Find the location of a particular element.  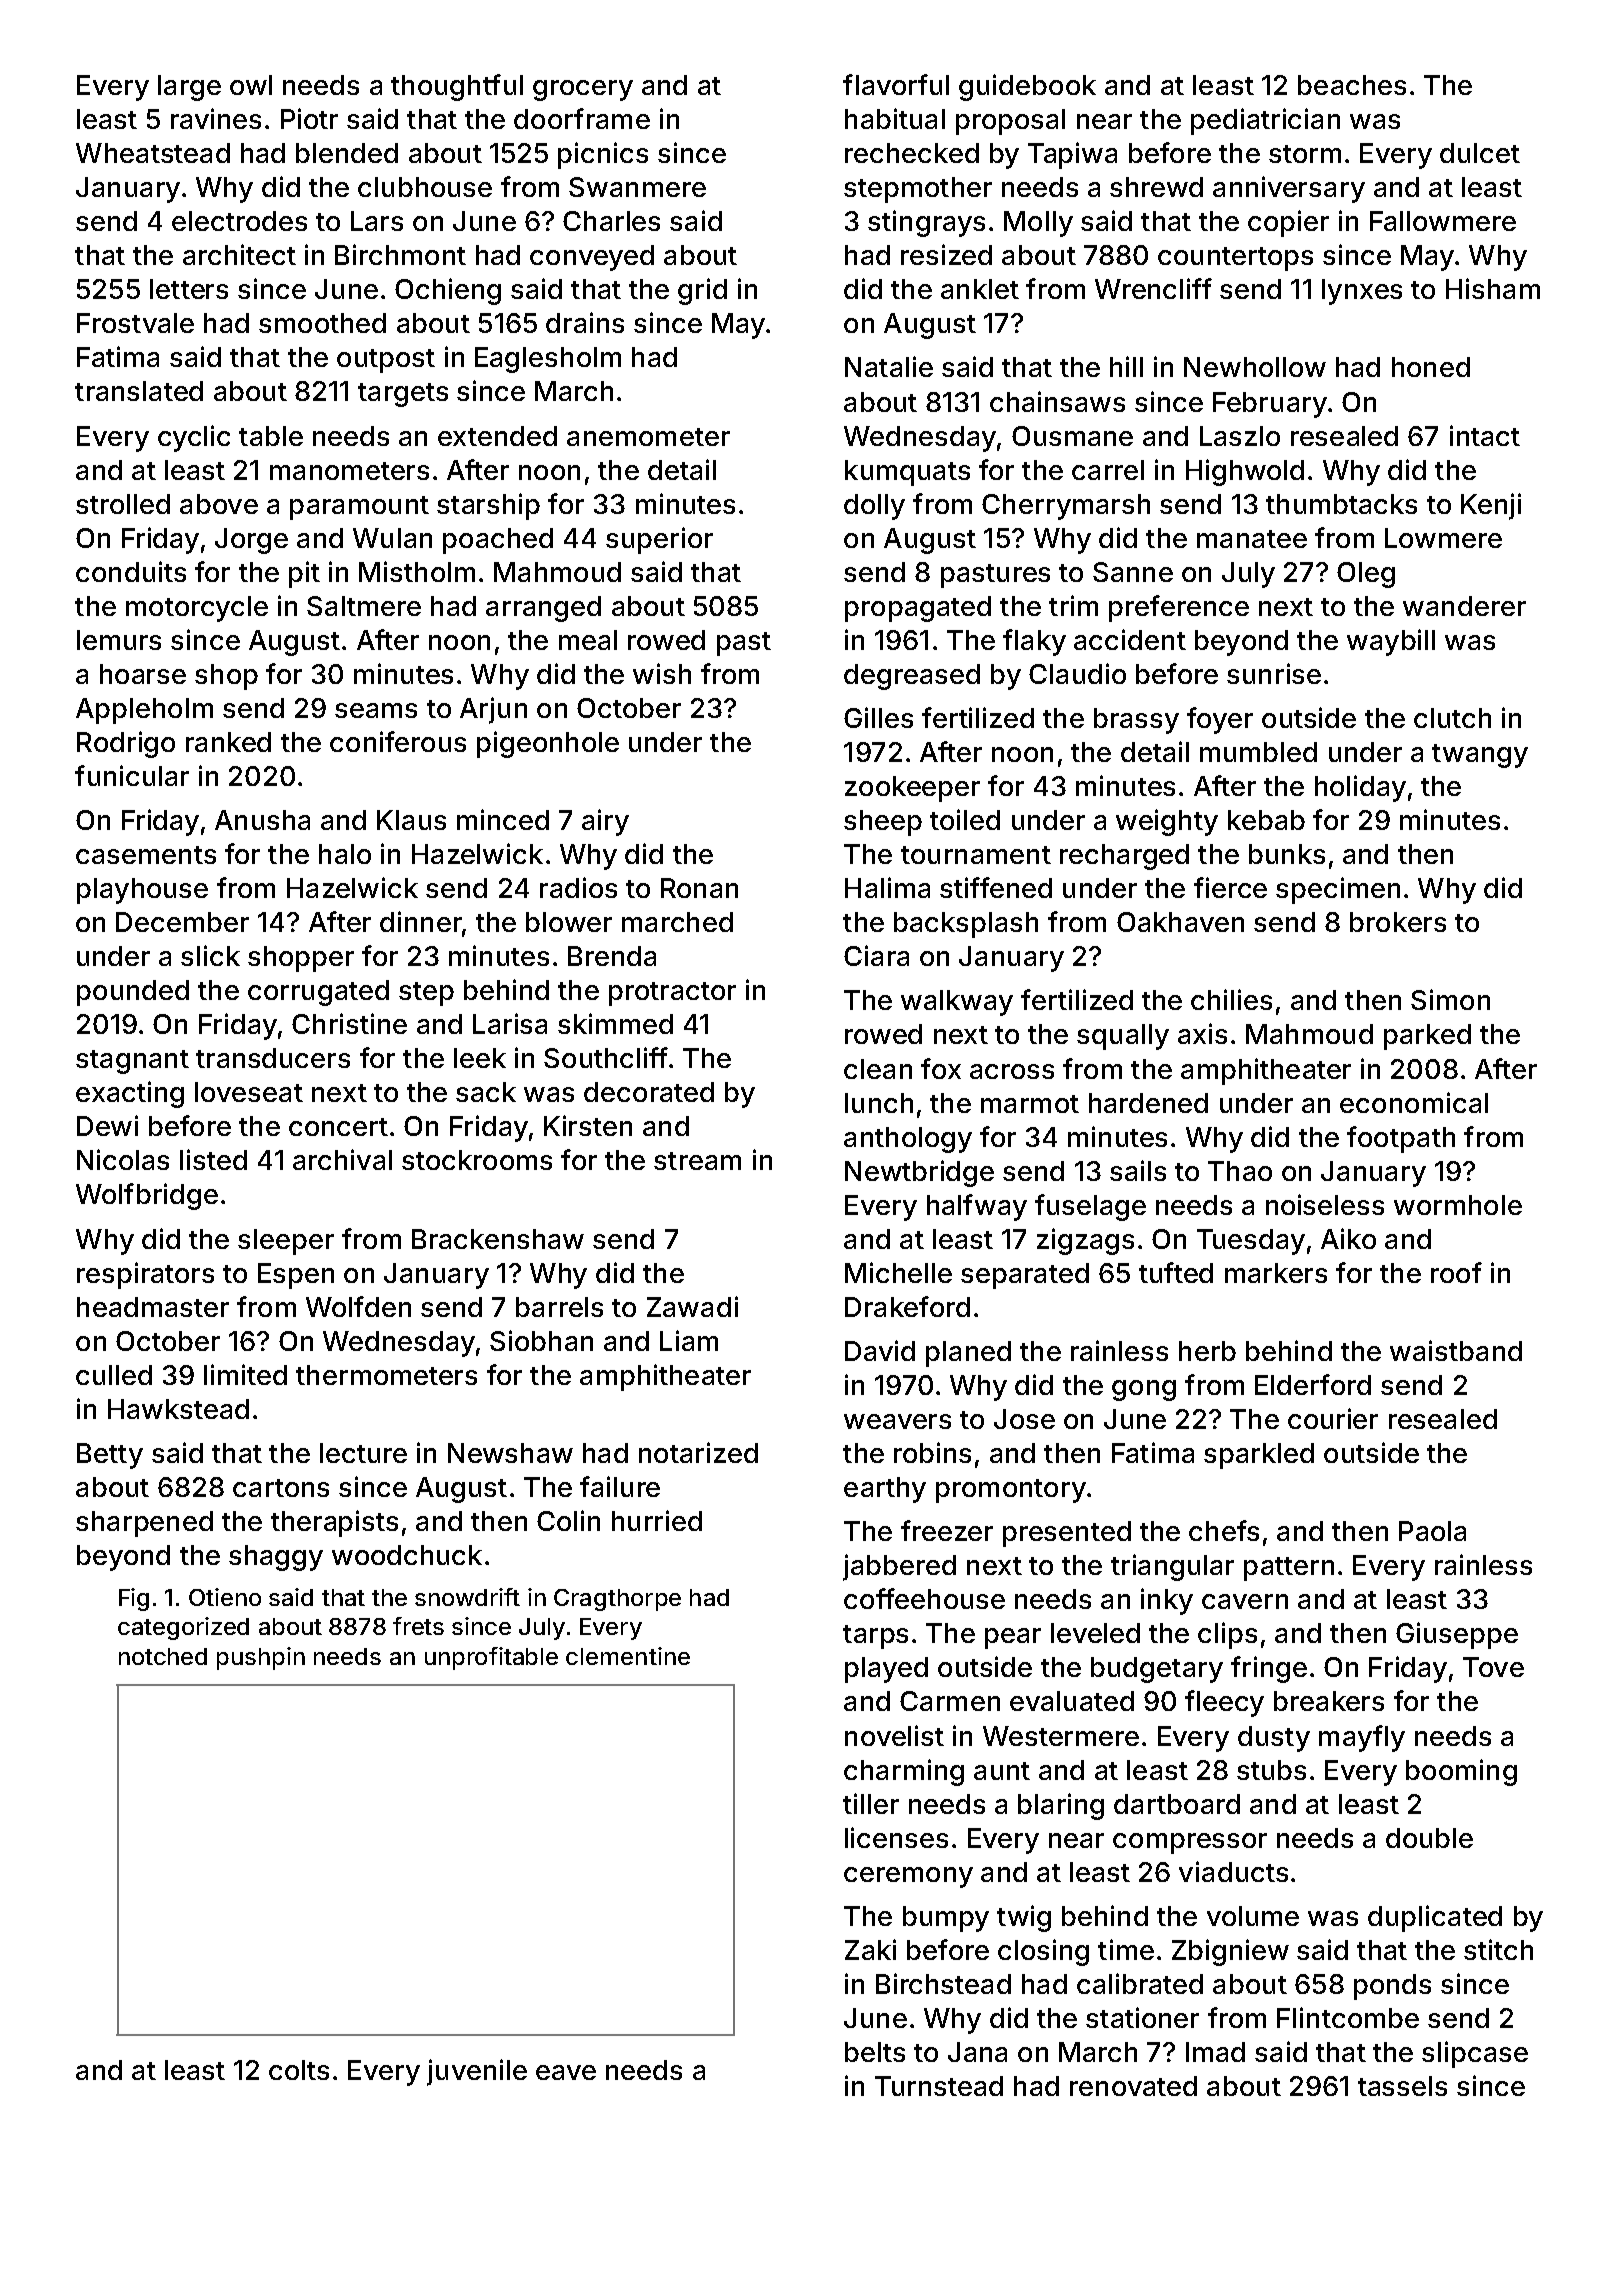

Hisham is located at coordinates (1493, 288).
